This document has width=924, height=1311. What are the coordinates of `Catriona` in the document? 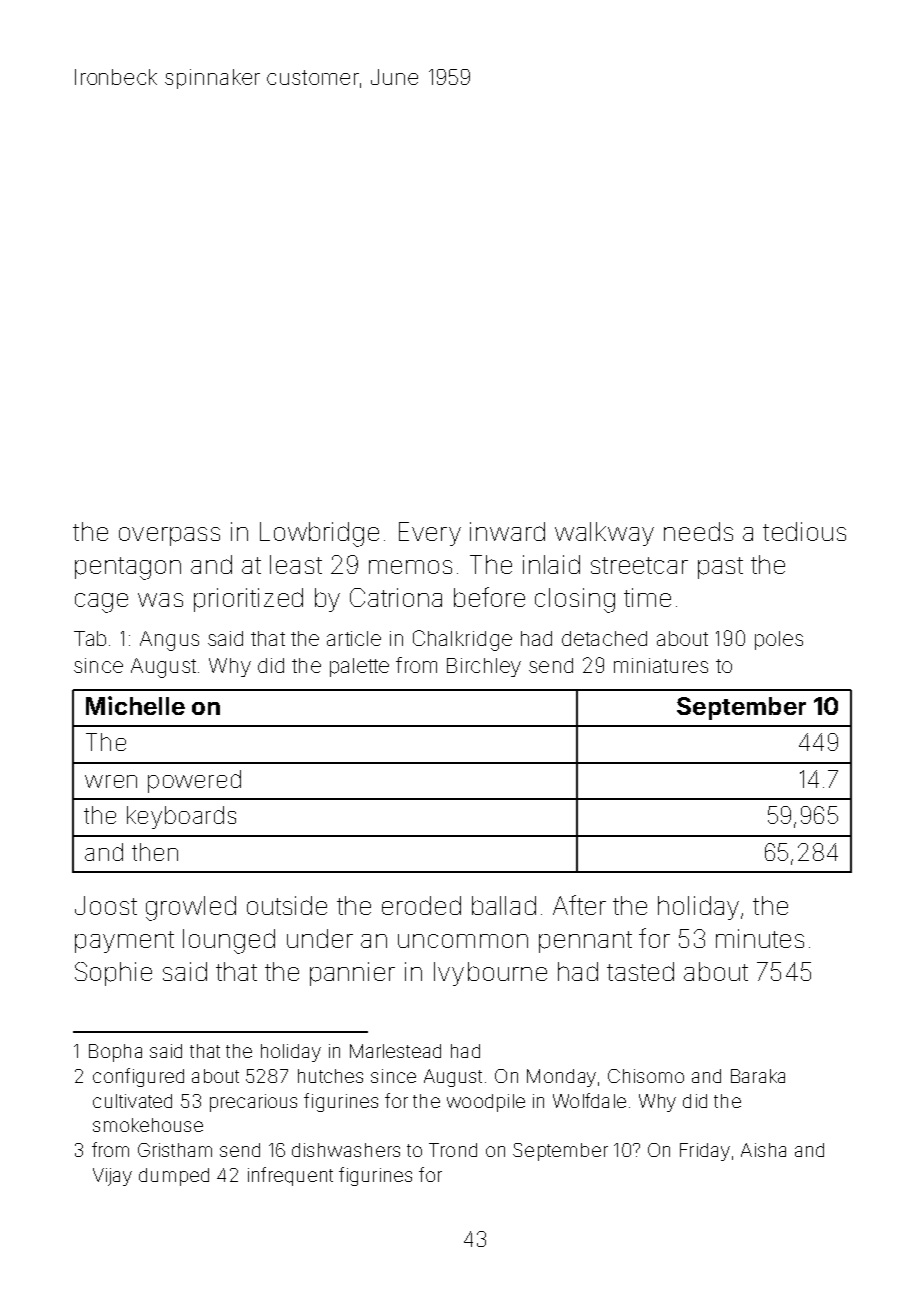 It's located at (396, 597).
